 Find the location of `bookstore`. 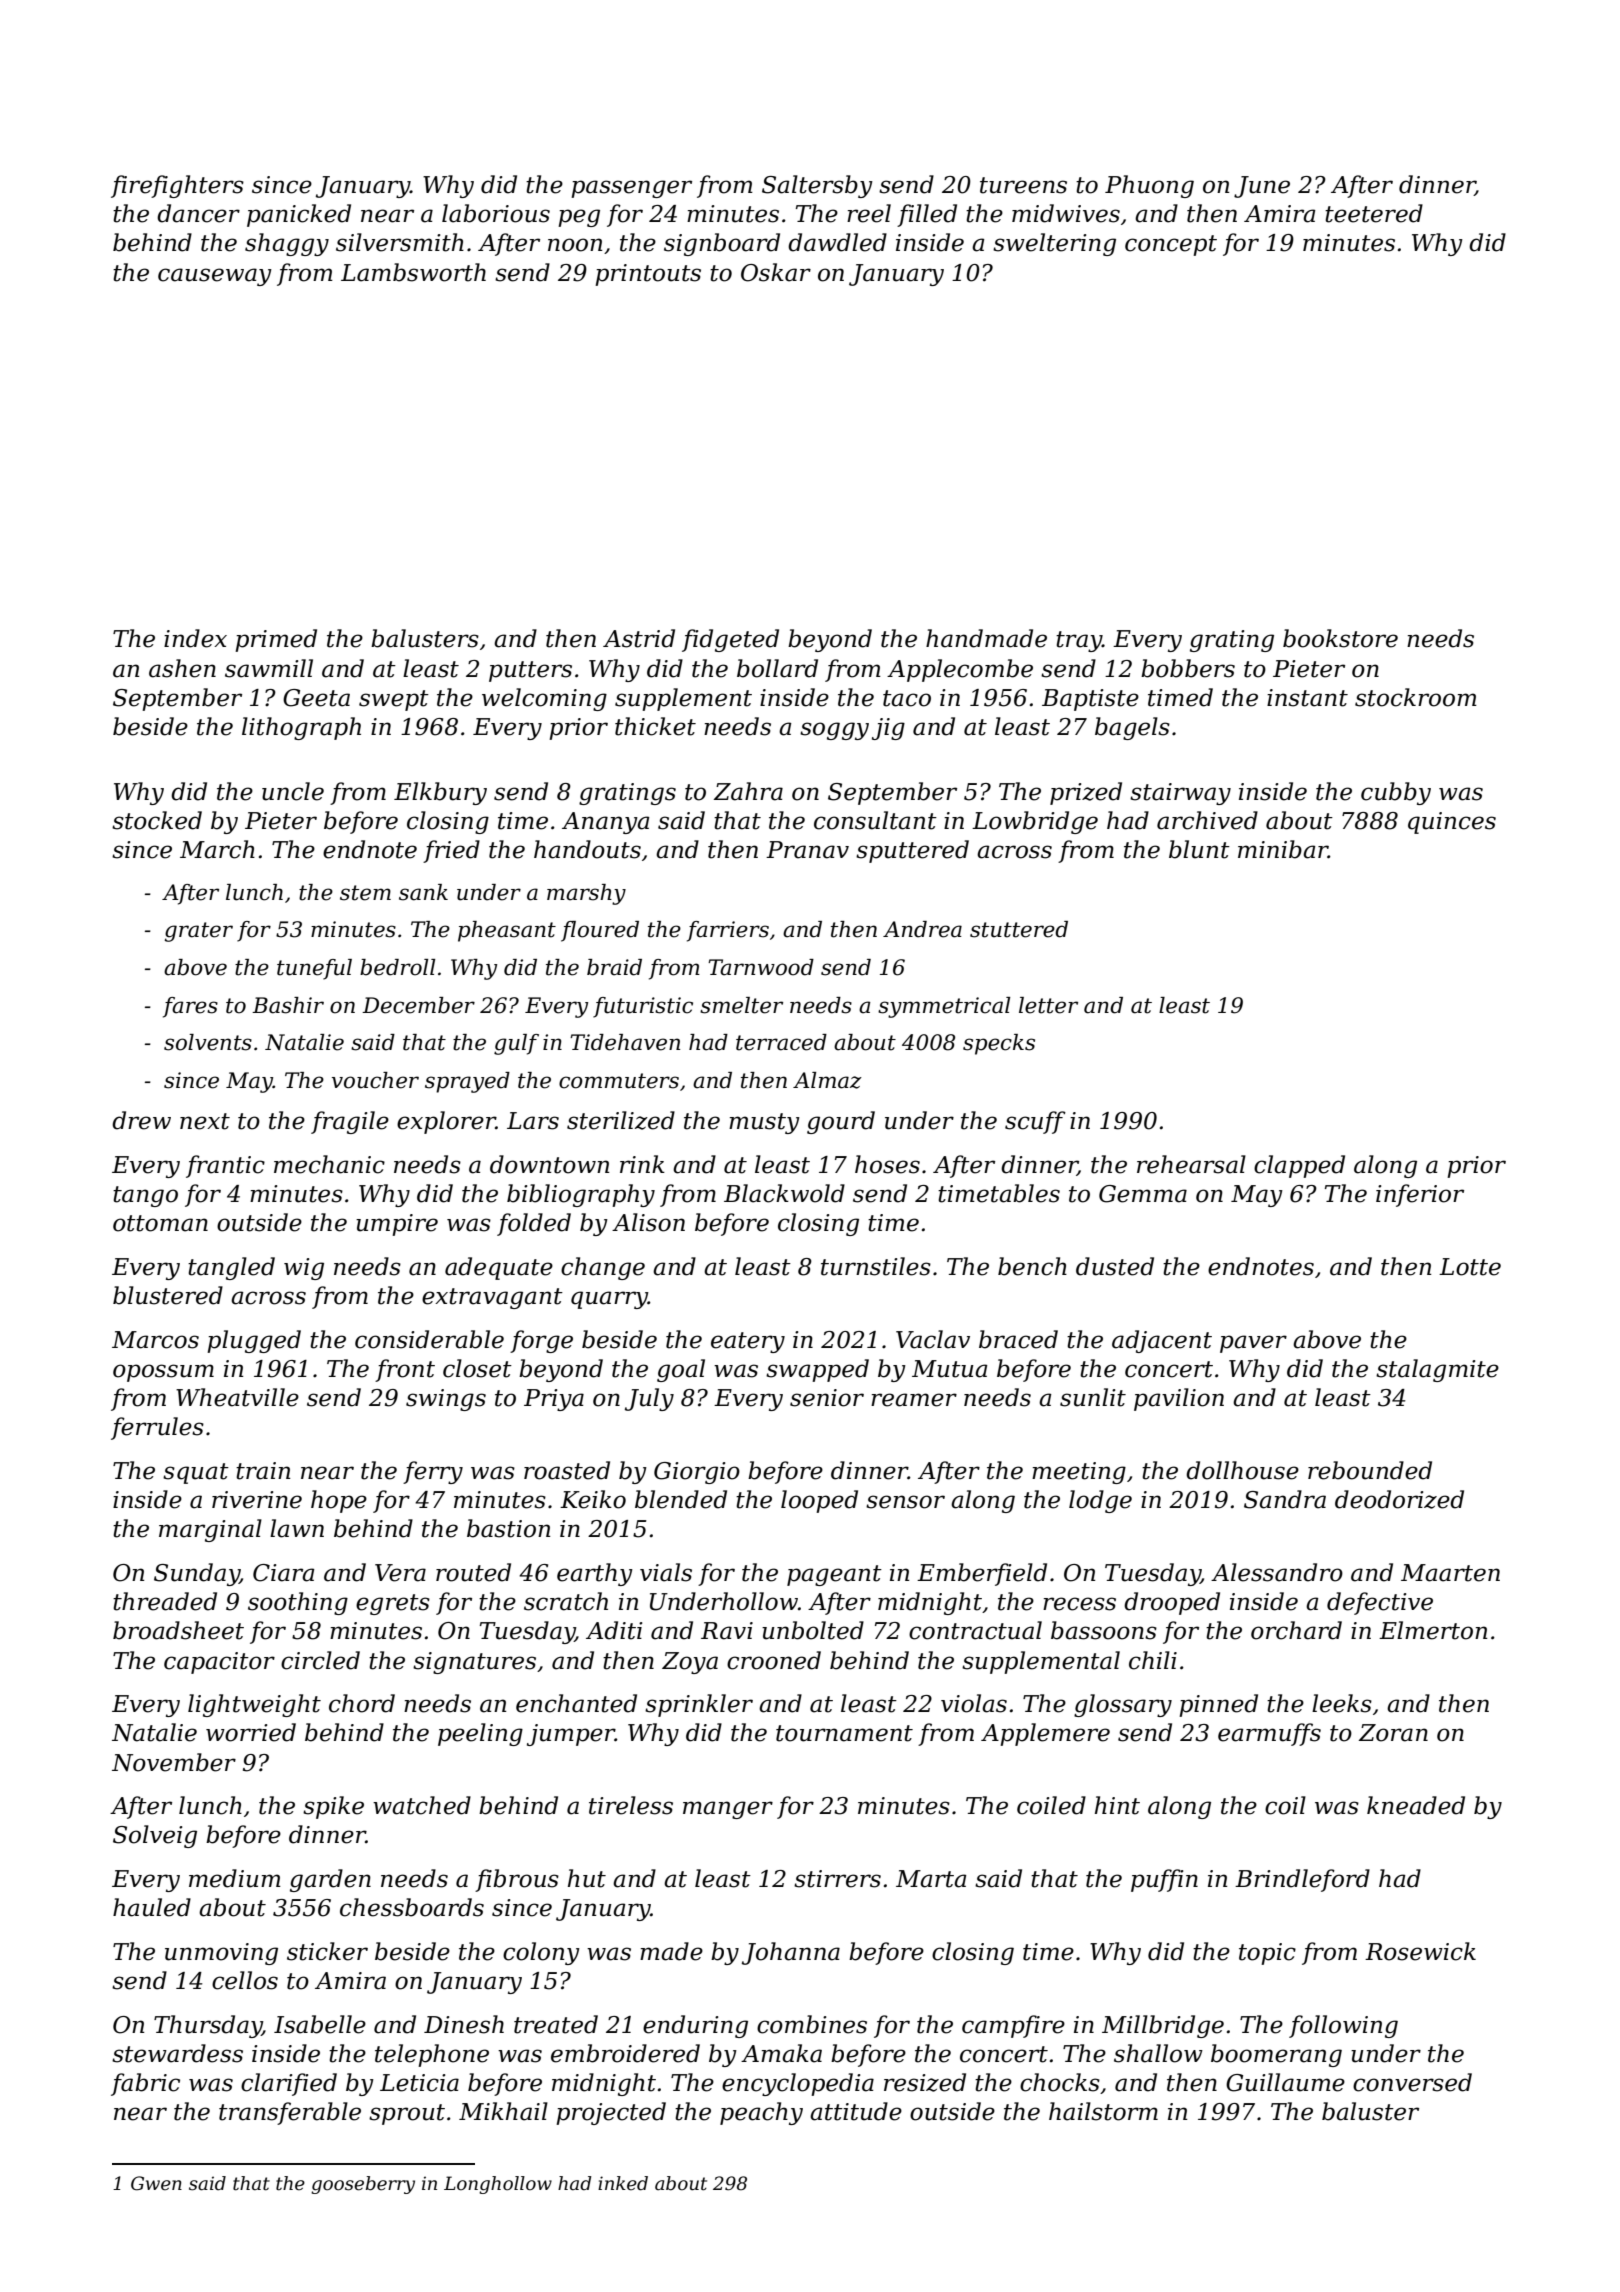

bookstore is located at coordinates (1340, 638).
